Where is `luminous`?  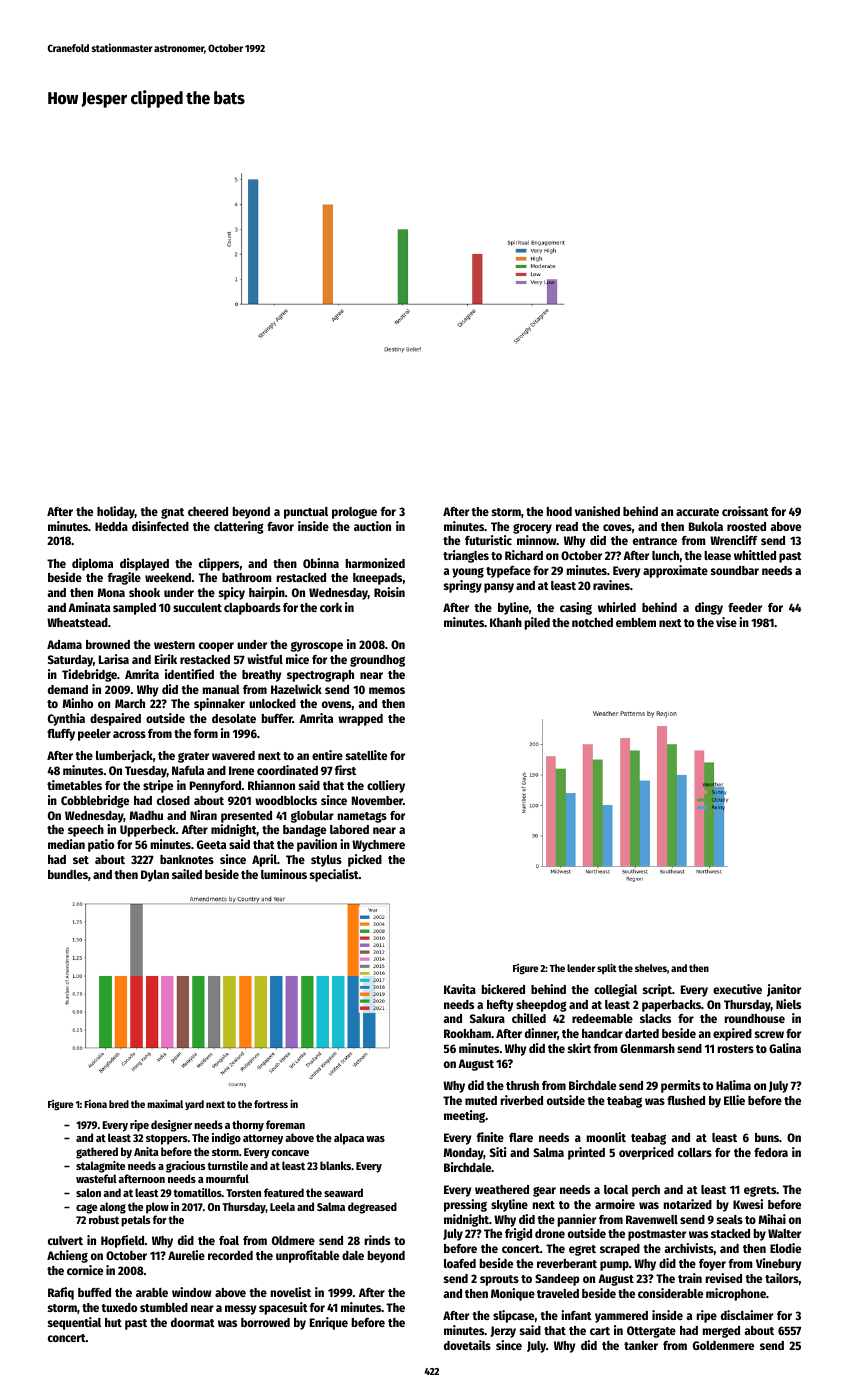 luminous is located at coordinates (284, 874).
